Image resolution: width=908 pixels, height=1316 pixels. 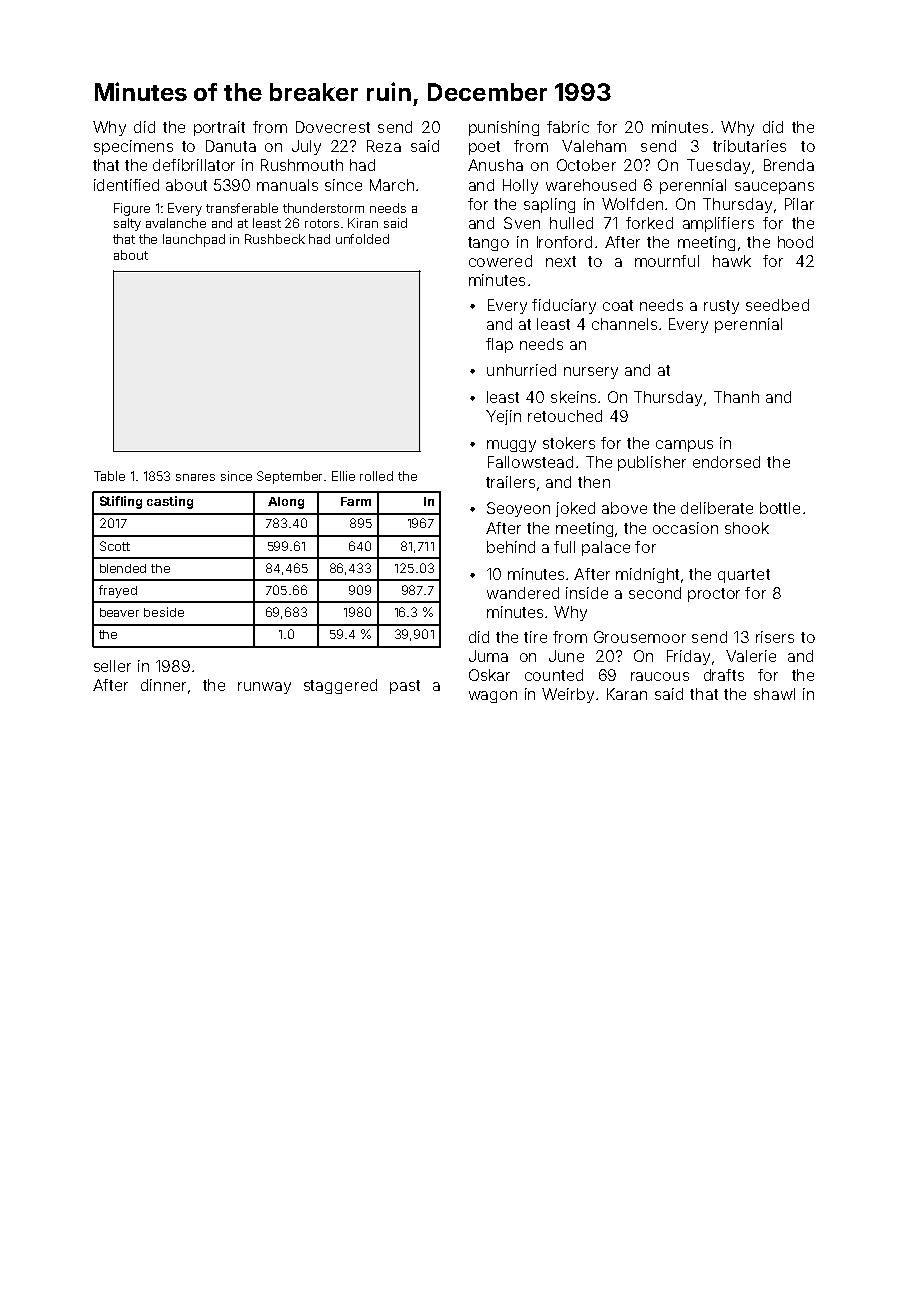 I want to click on counted, so click(x=554, y=675).
